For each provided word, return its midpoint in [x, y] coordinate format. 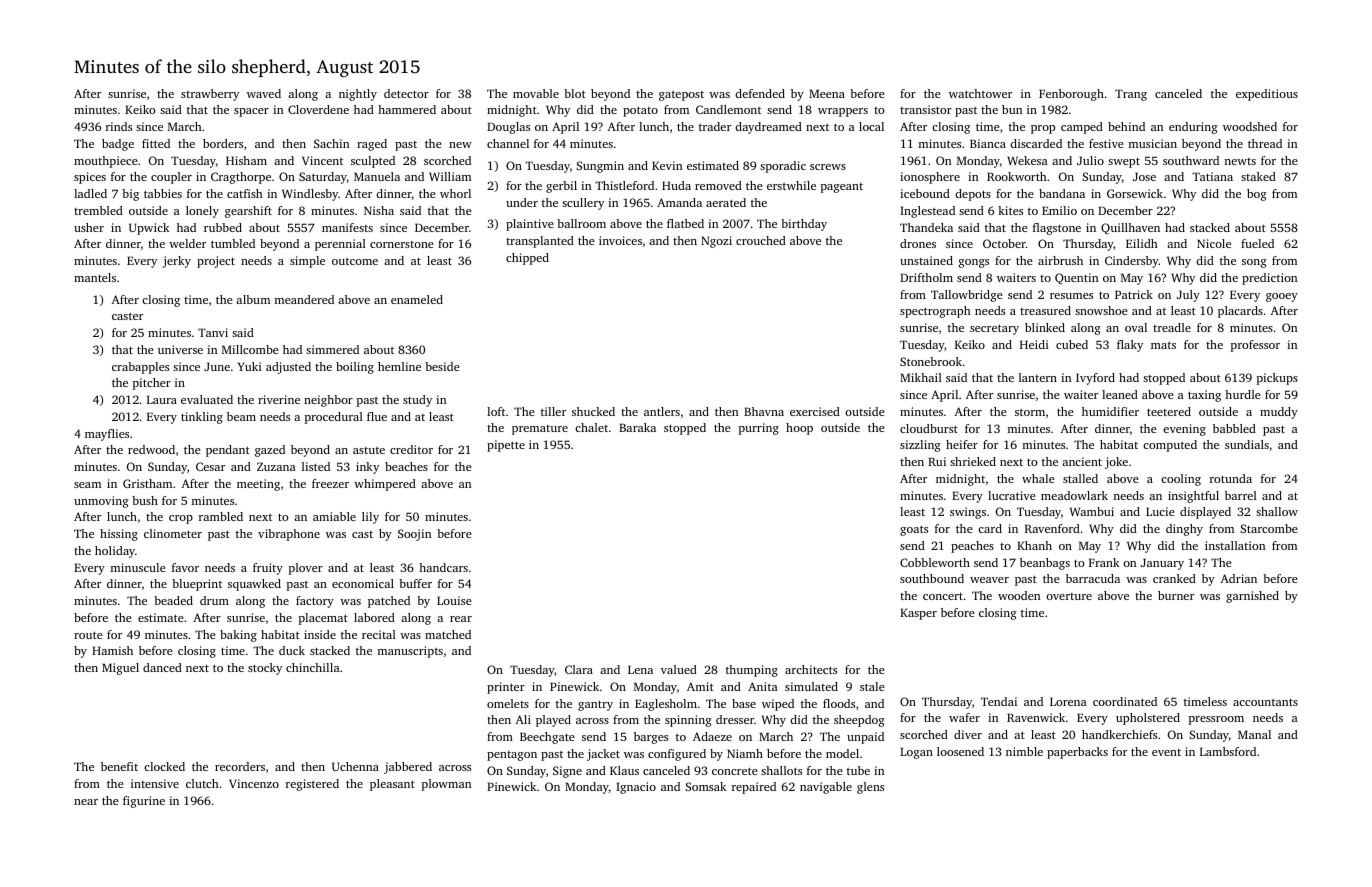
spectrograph [935, 312]
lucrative [1012, 495]
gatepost [681, 96]
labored [374, 617]
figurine [144, 802]
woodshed [1250, 126]
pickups [1277, 379]
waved [264, 93]
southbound [932, 578]
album [253, 299]
